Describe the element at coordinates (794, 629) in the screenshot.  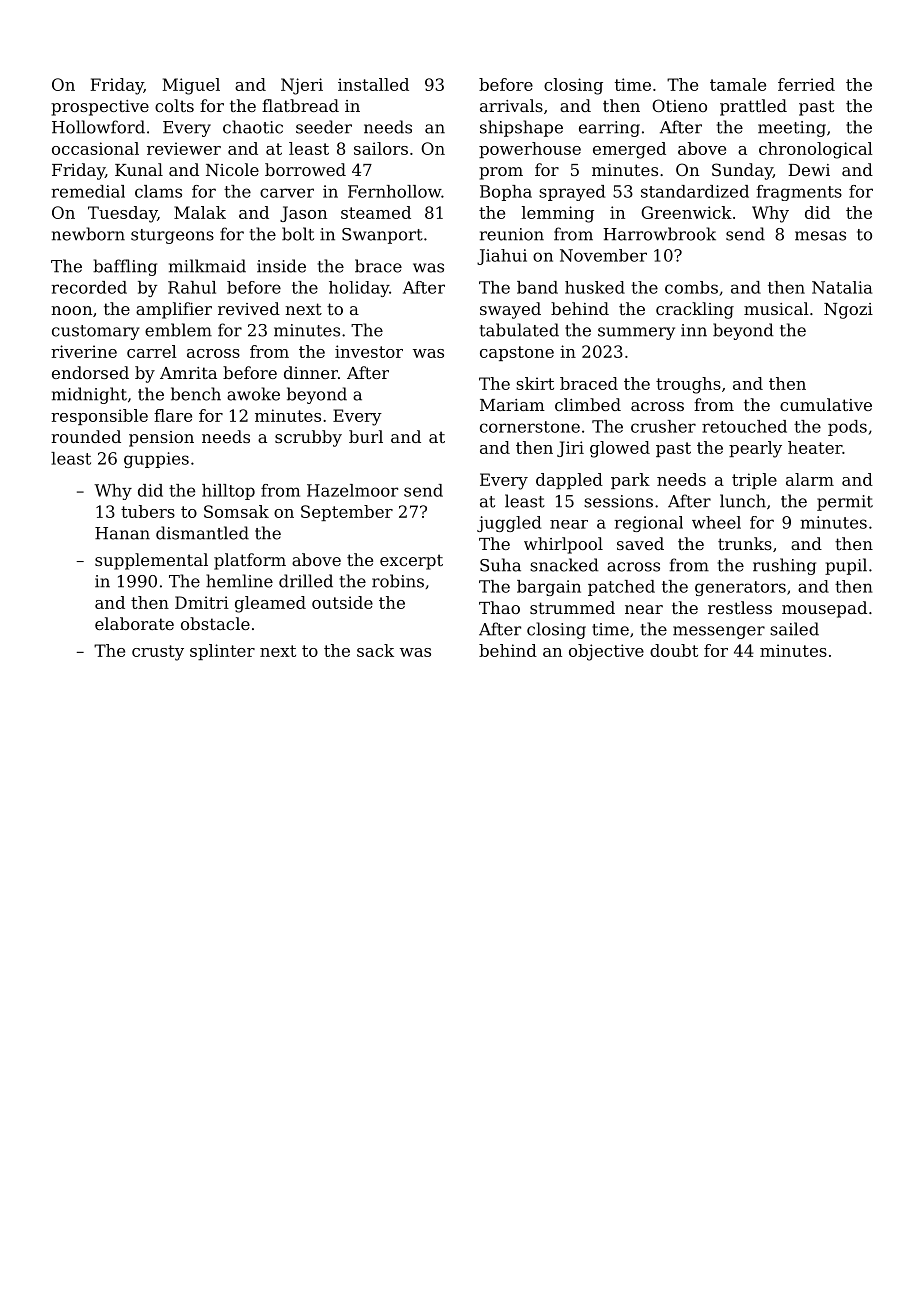
I see `sailed` at that location.
